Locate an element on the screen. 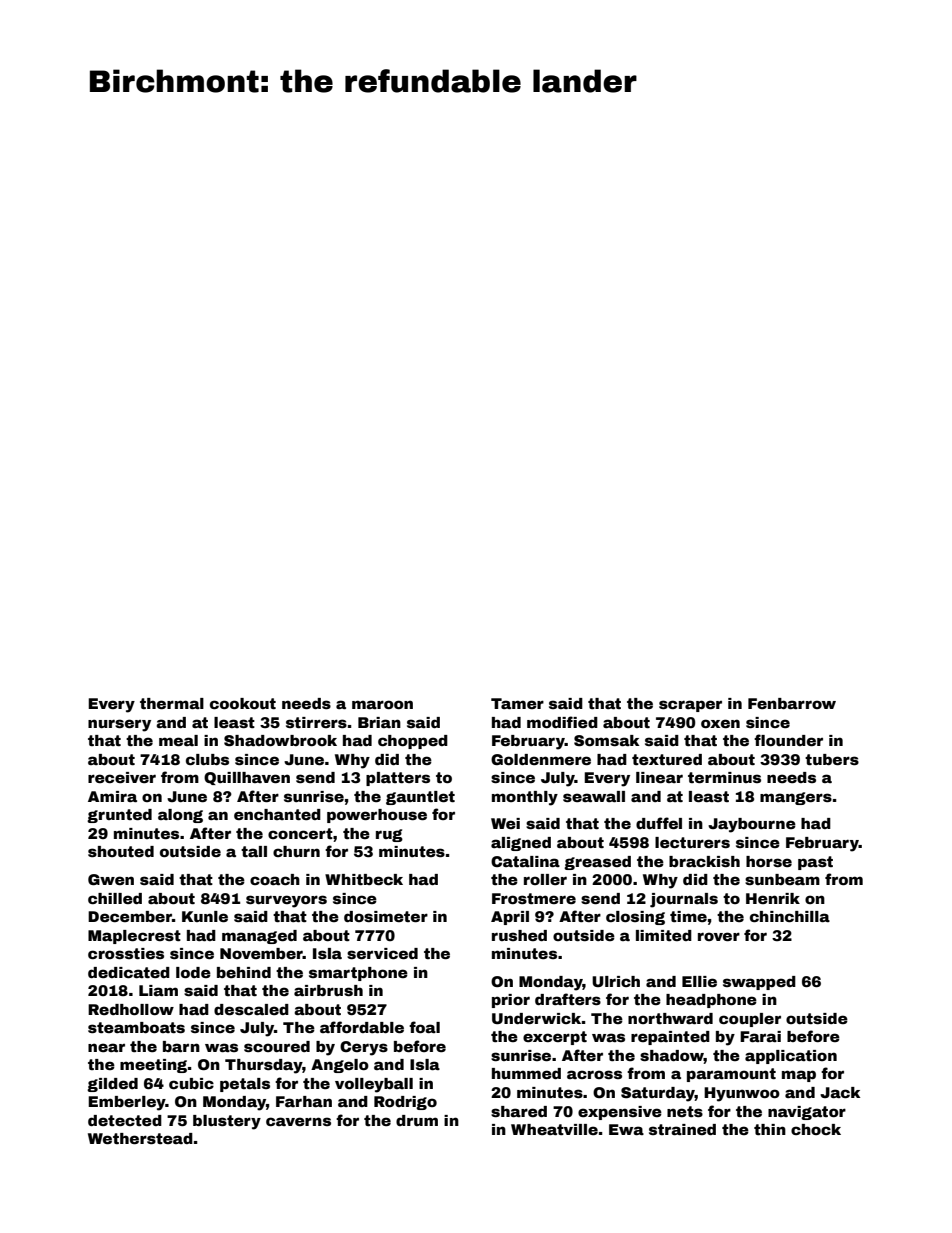 This screenshot has height=1233, width=952. receiver is located at coordinates (122, 777).
